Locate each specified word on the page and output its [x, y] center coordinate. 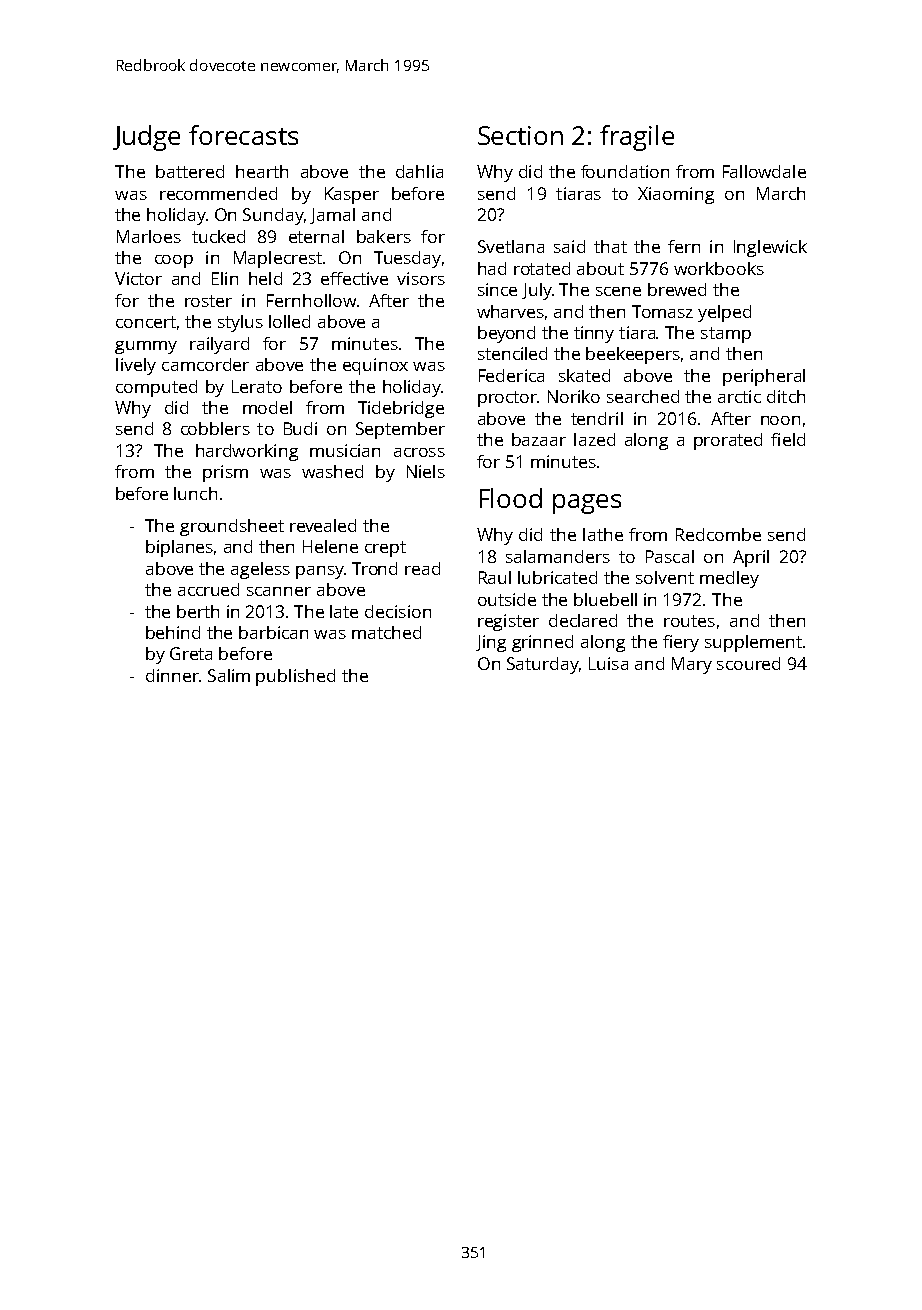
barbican [273, 632]
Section [520, 135]
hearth [262, 171]
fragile [637, 138]
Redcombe [718, 534]
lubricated [557, 577]
